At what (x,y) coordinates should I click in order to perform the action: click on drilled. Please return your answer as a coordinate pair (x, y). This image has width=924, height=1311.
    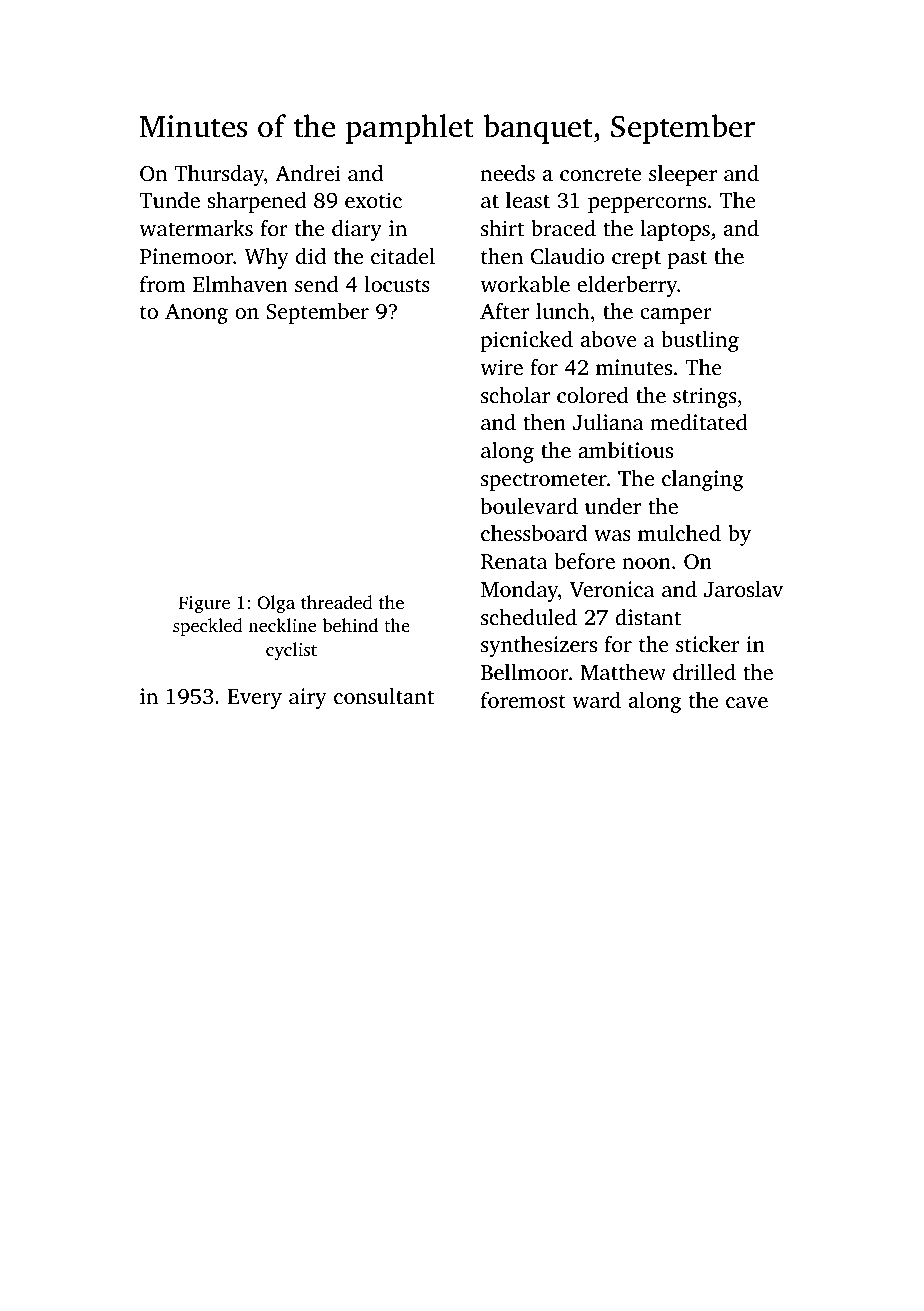
    Looking at the image, I should click on (704, 672).
